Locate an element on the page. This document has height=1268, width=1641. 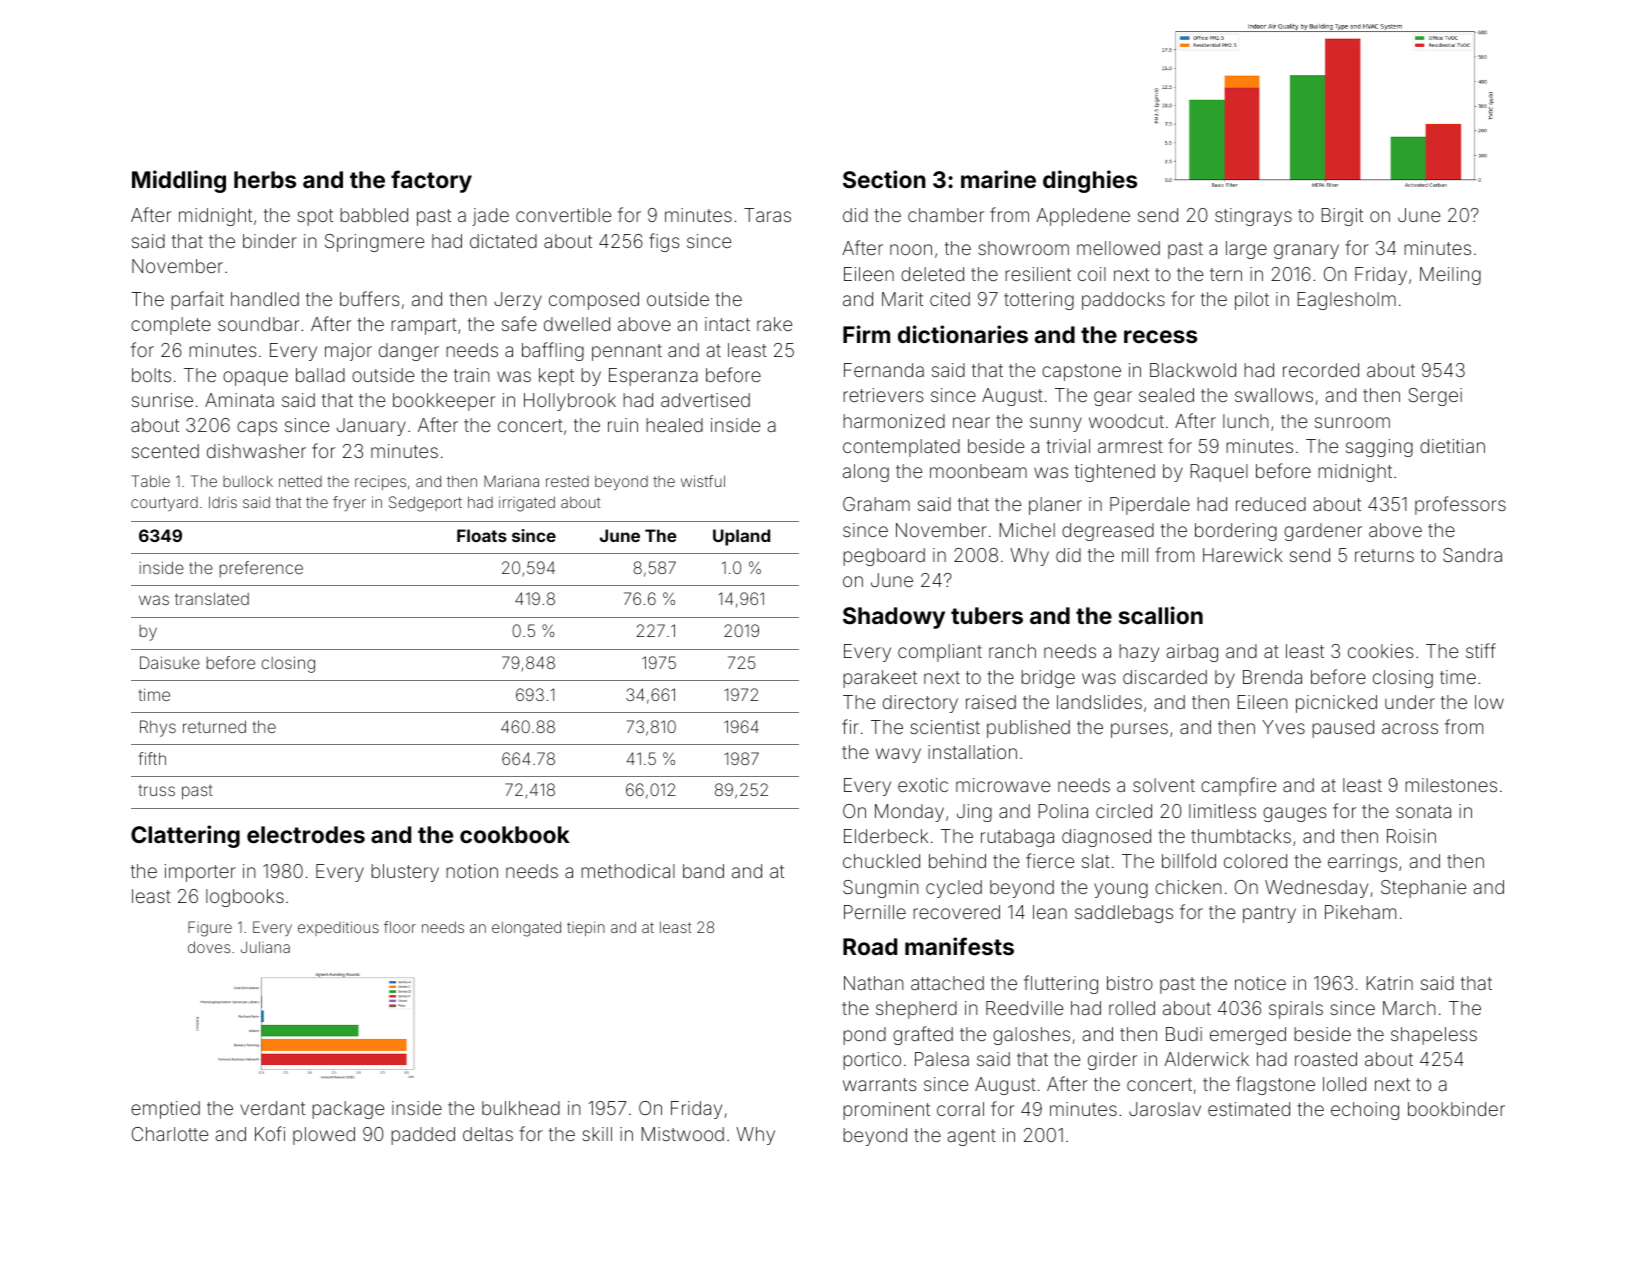
dictionaries is located at coordinates (963, 334).
